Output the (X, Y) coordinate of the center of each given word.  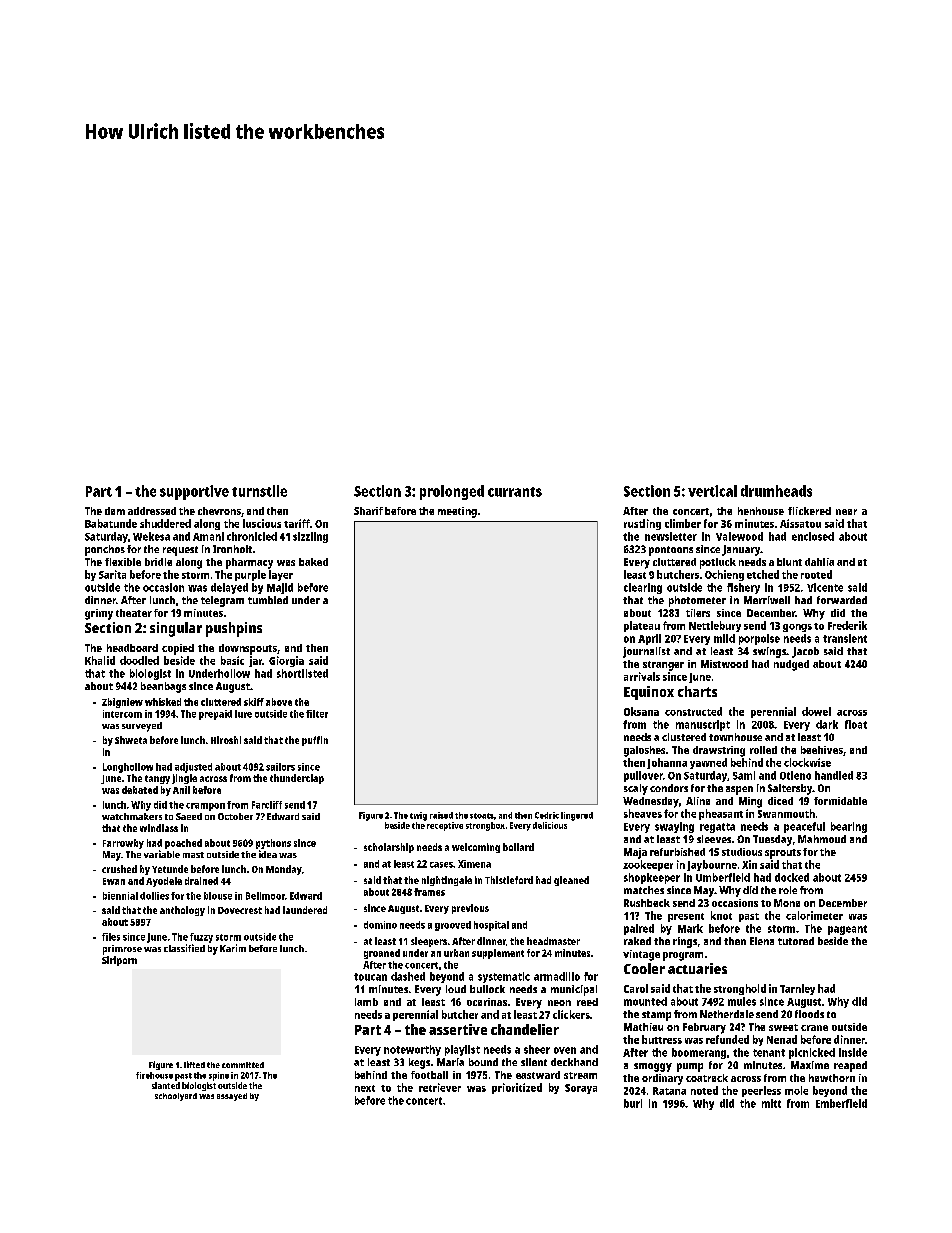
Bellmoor (265, 896)
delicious (550, 825)
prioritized (517, 1088)
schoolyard (176, 1097)
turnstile (259, 491)
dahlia (819, 562)
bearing (849, 827)
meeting (457, 512)
